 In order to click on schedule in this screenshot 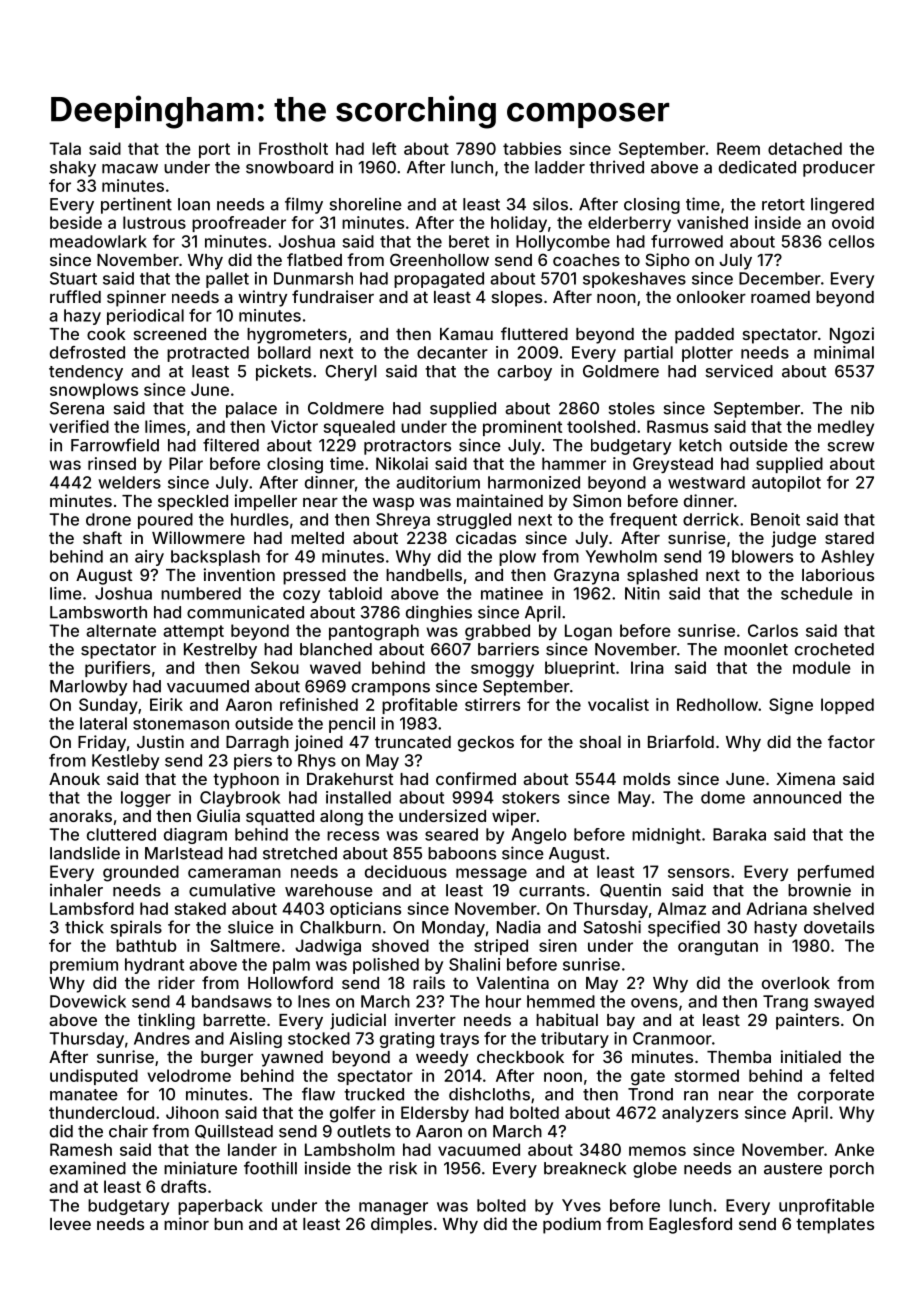, I will do `click(817, 593)`.
